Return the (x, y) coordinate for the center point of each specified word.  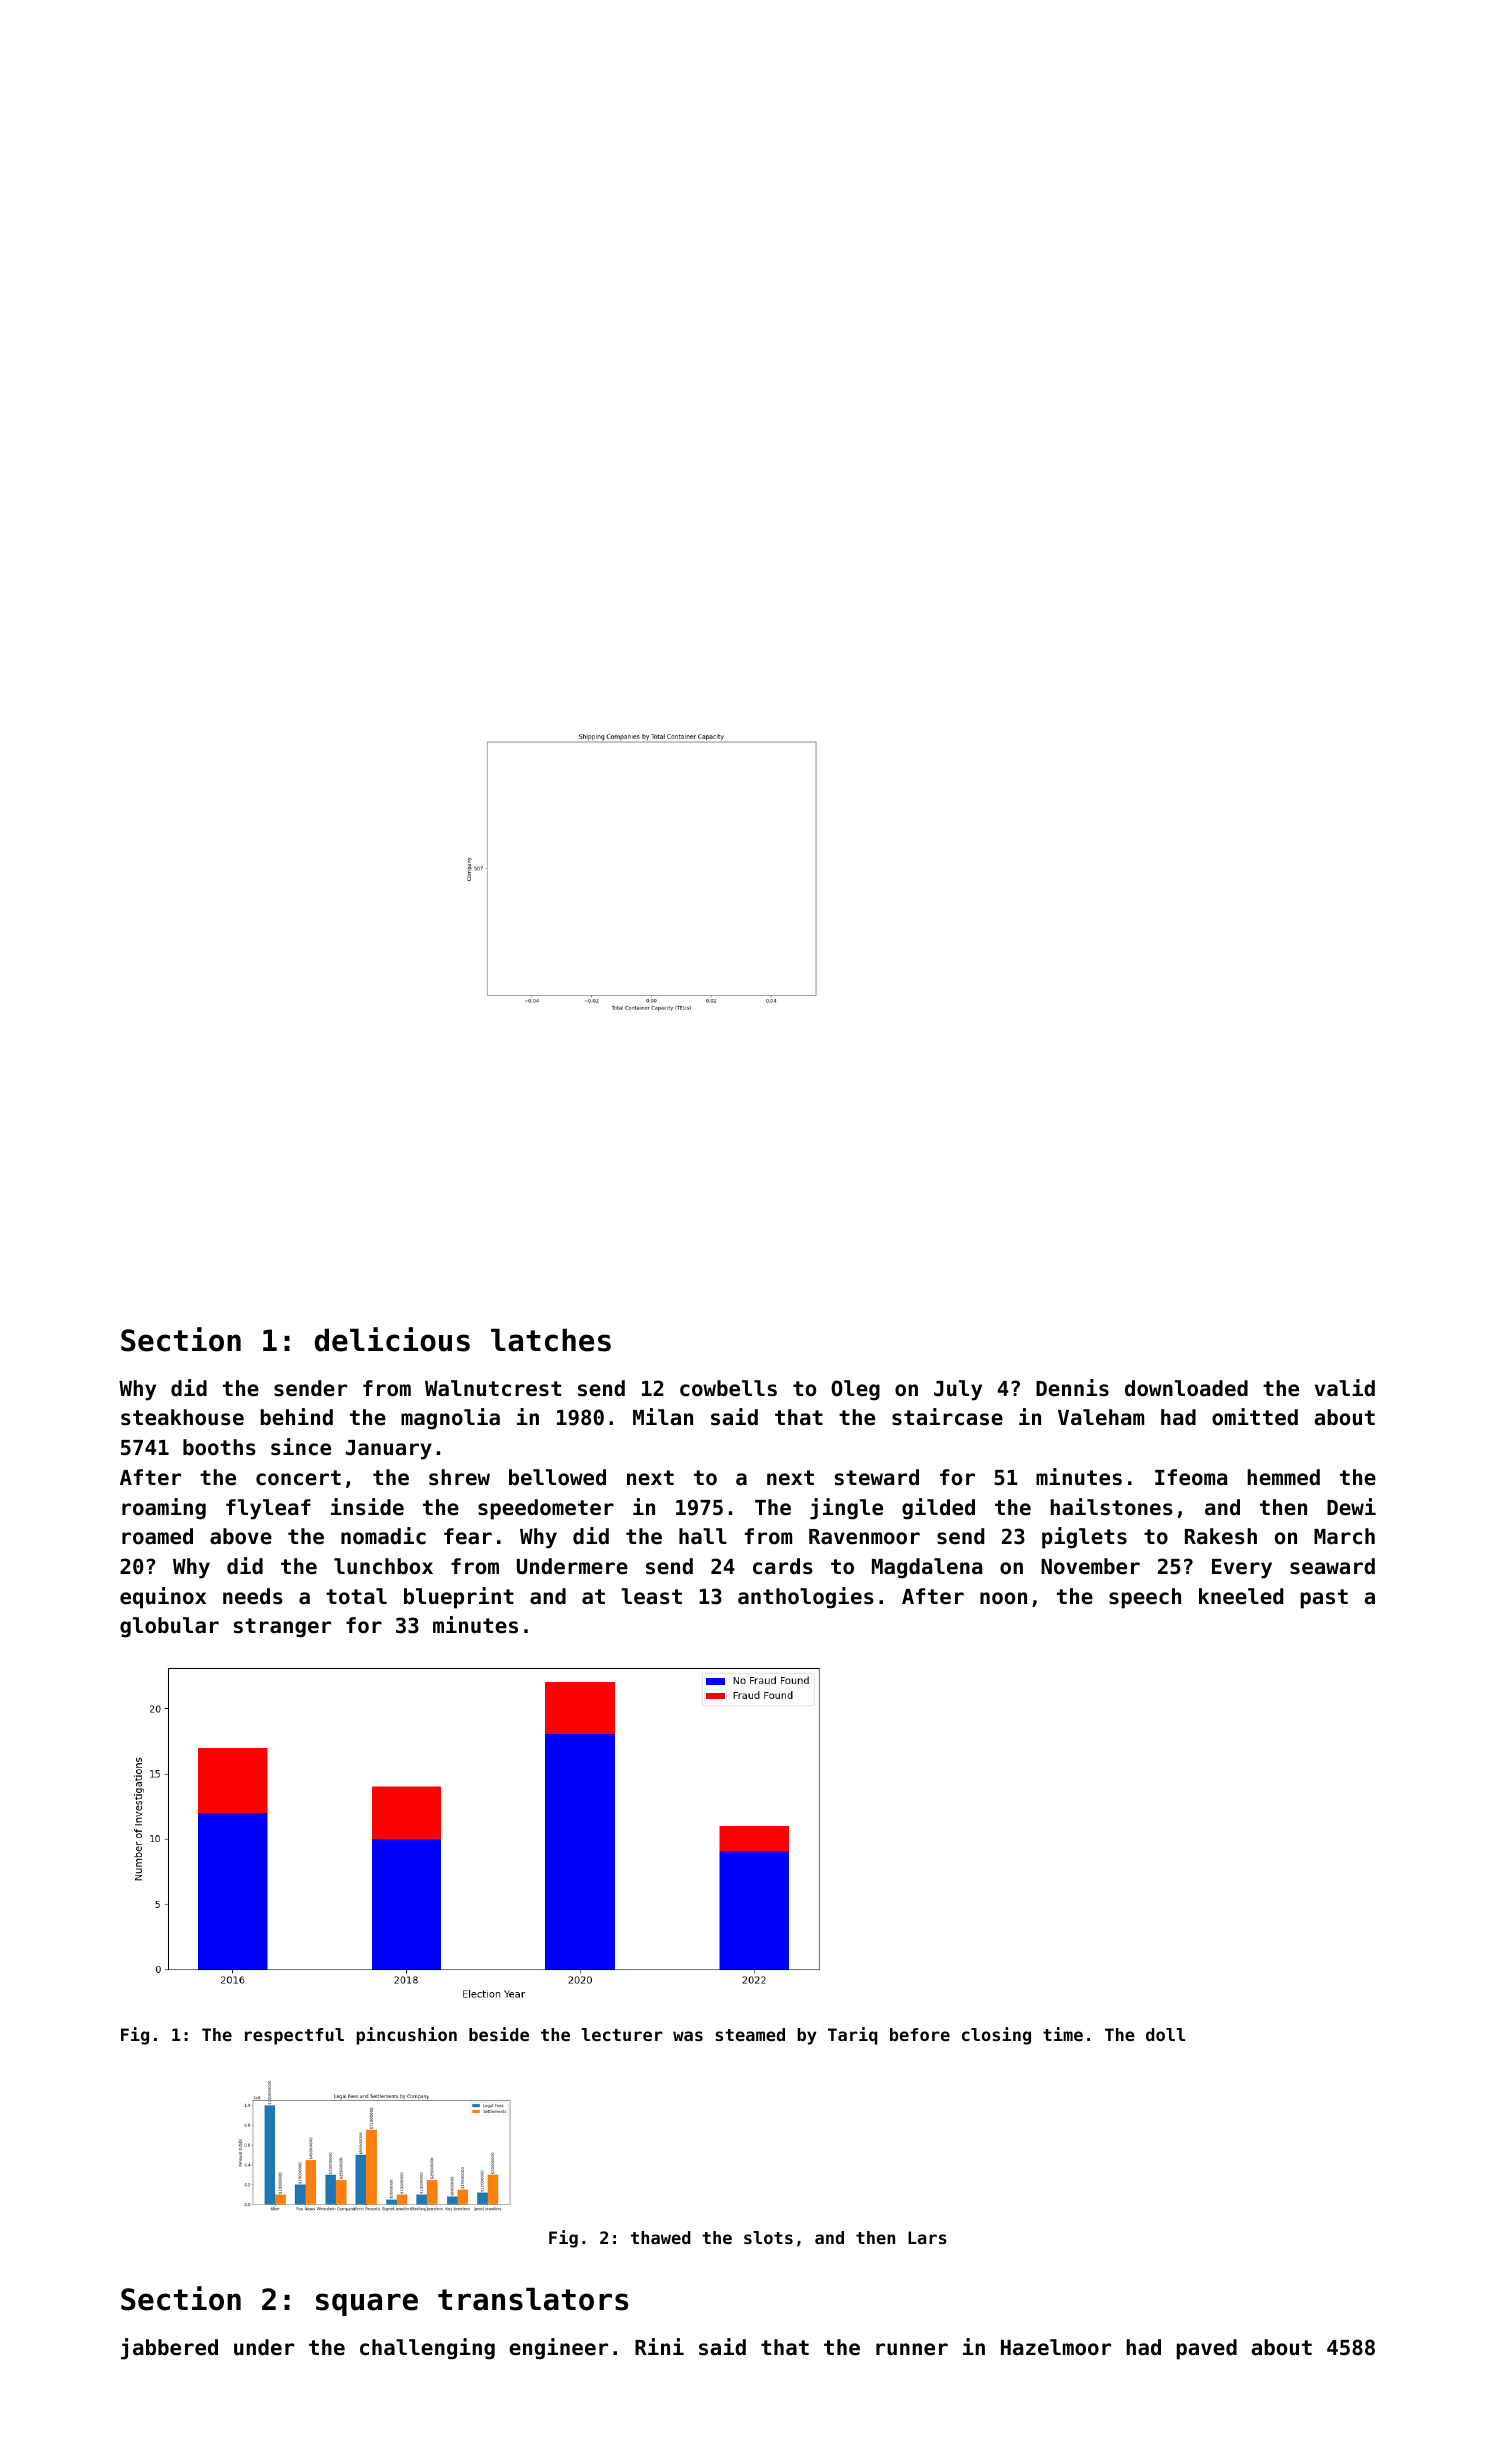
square (367, 2304)
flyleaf (268, 1509)
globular (169, 1627)
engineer (558, 2349)
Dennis (1072, 1388)
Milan (663, 1417)
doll (1165, 2034)
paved (1207, 2349)
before (920, 2034)
